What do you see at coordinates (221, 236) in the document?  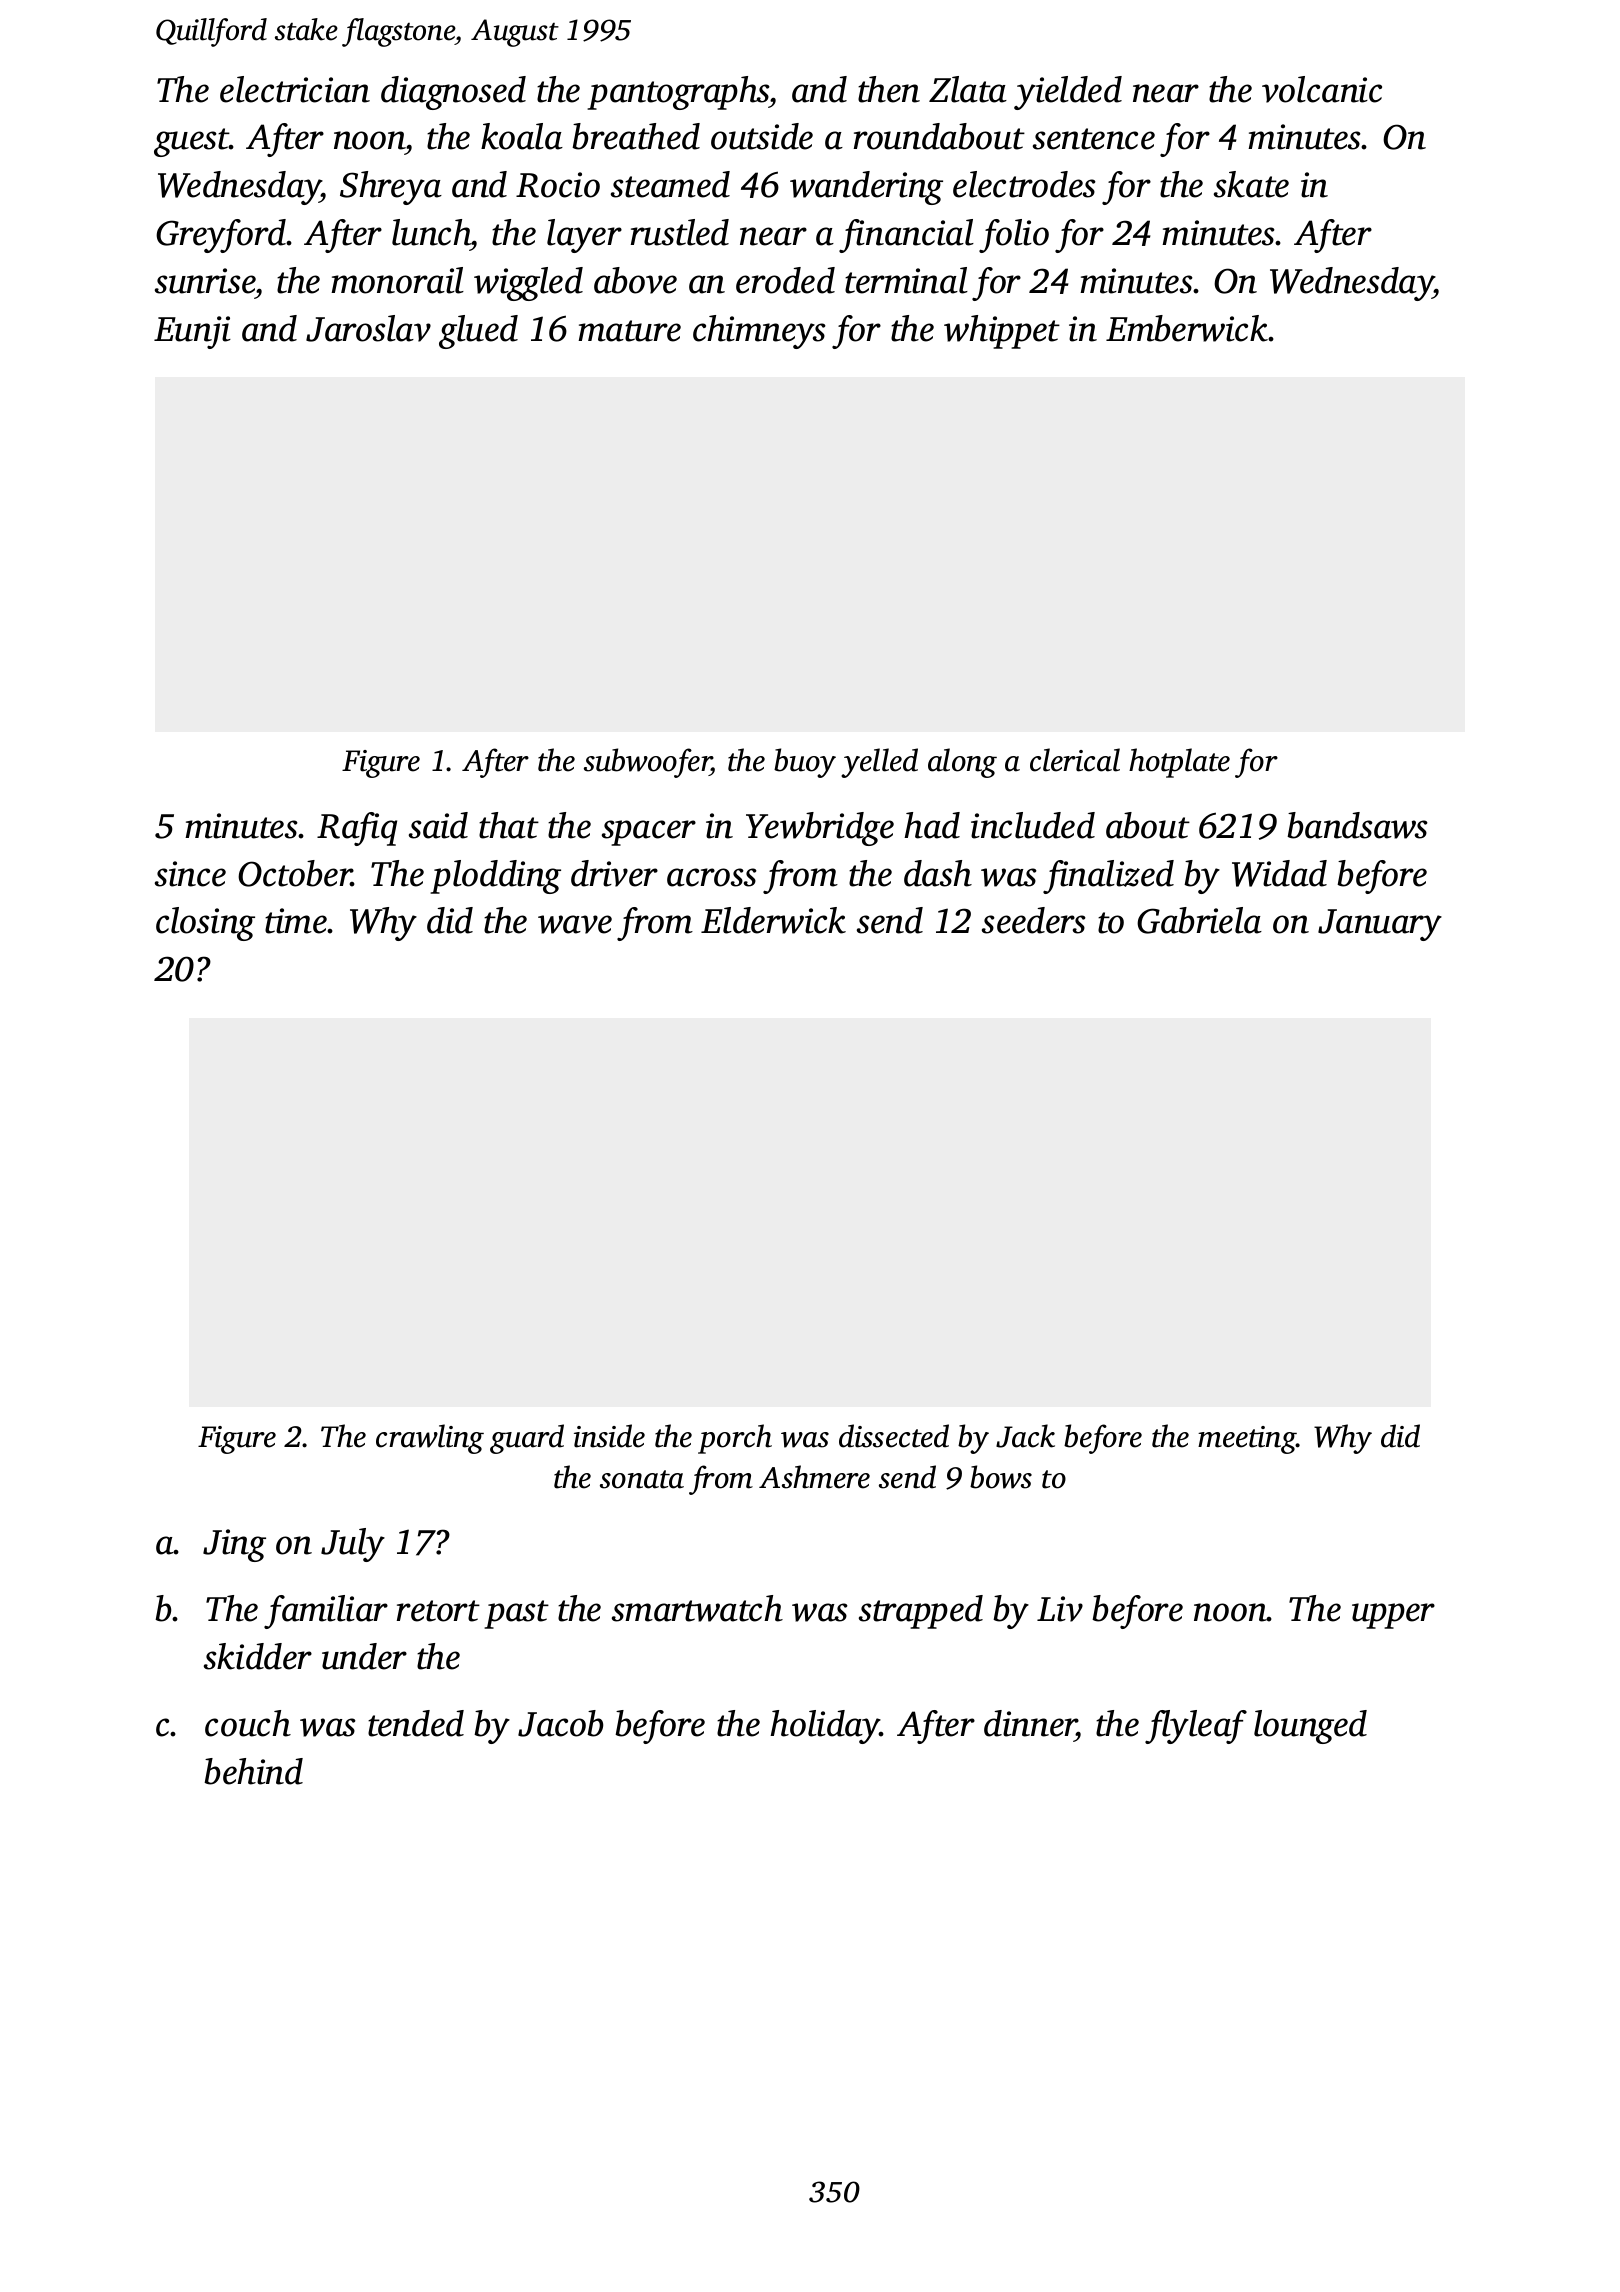 I see `Greyford` at bounding box center [221, 236].
